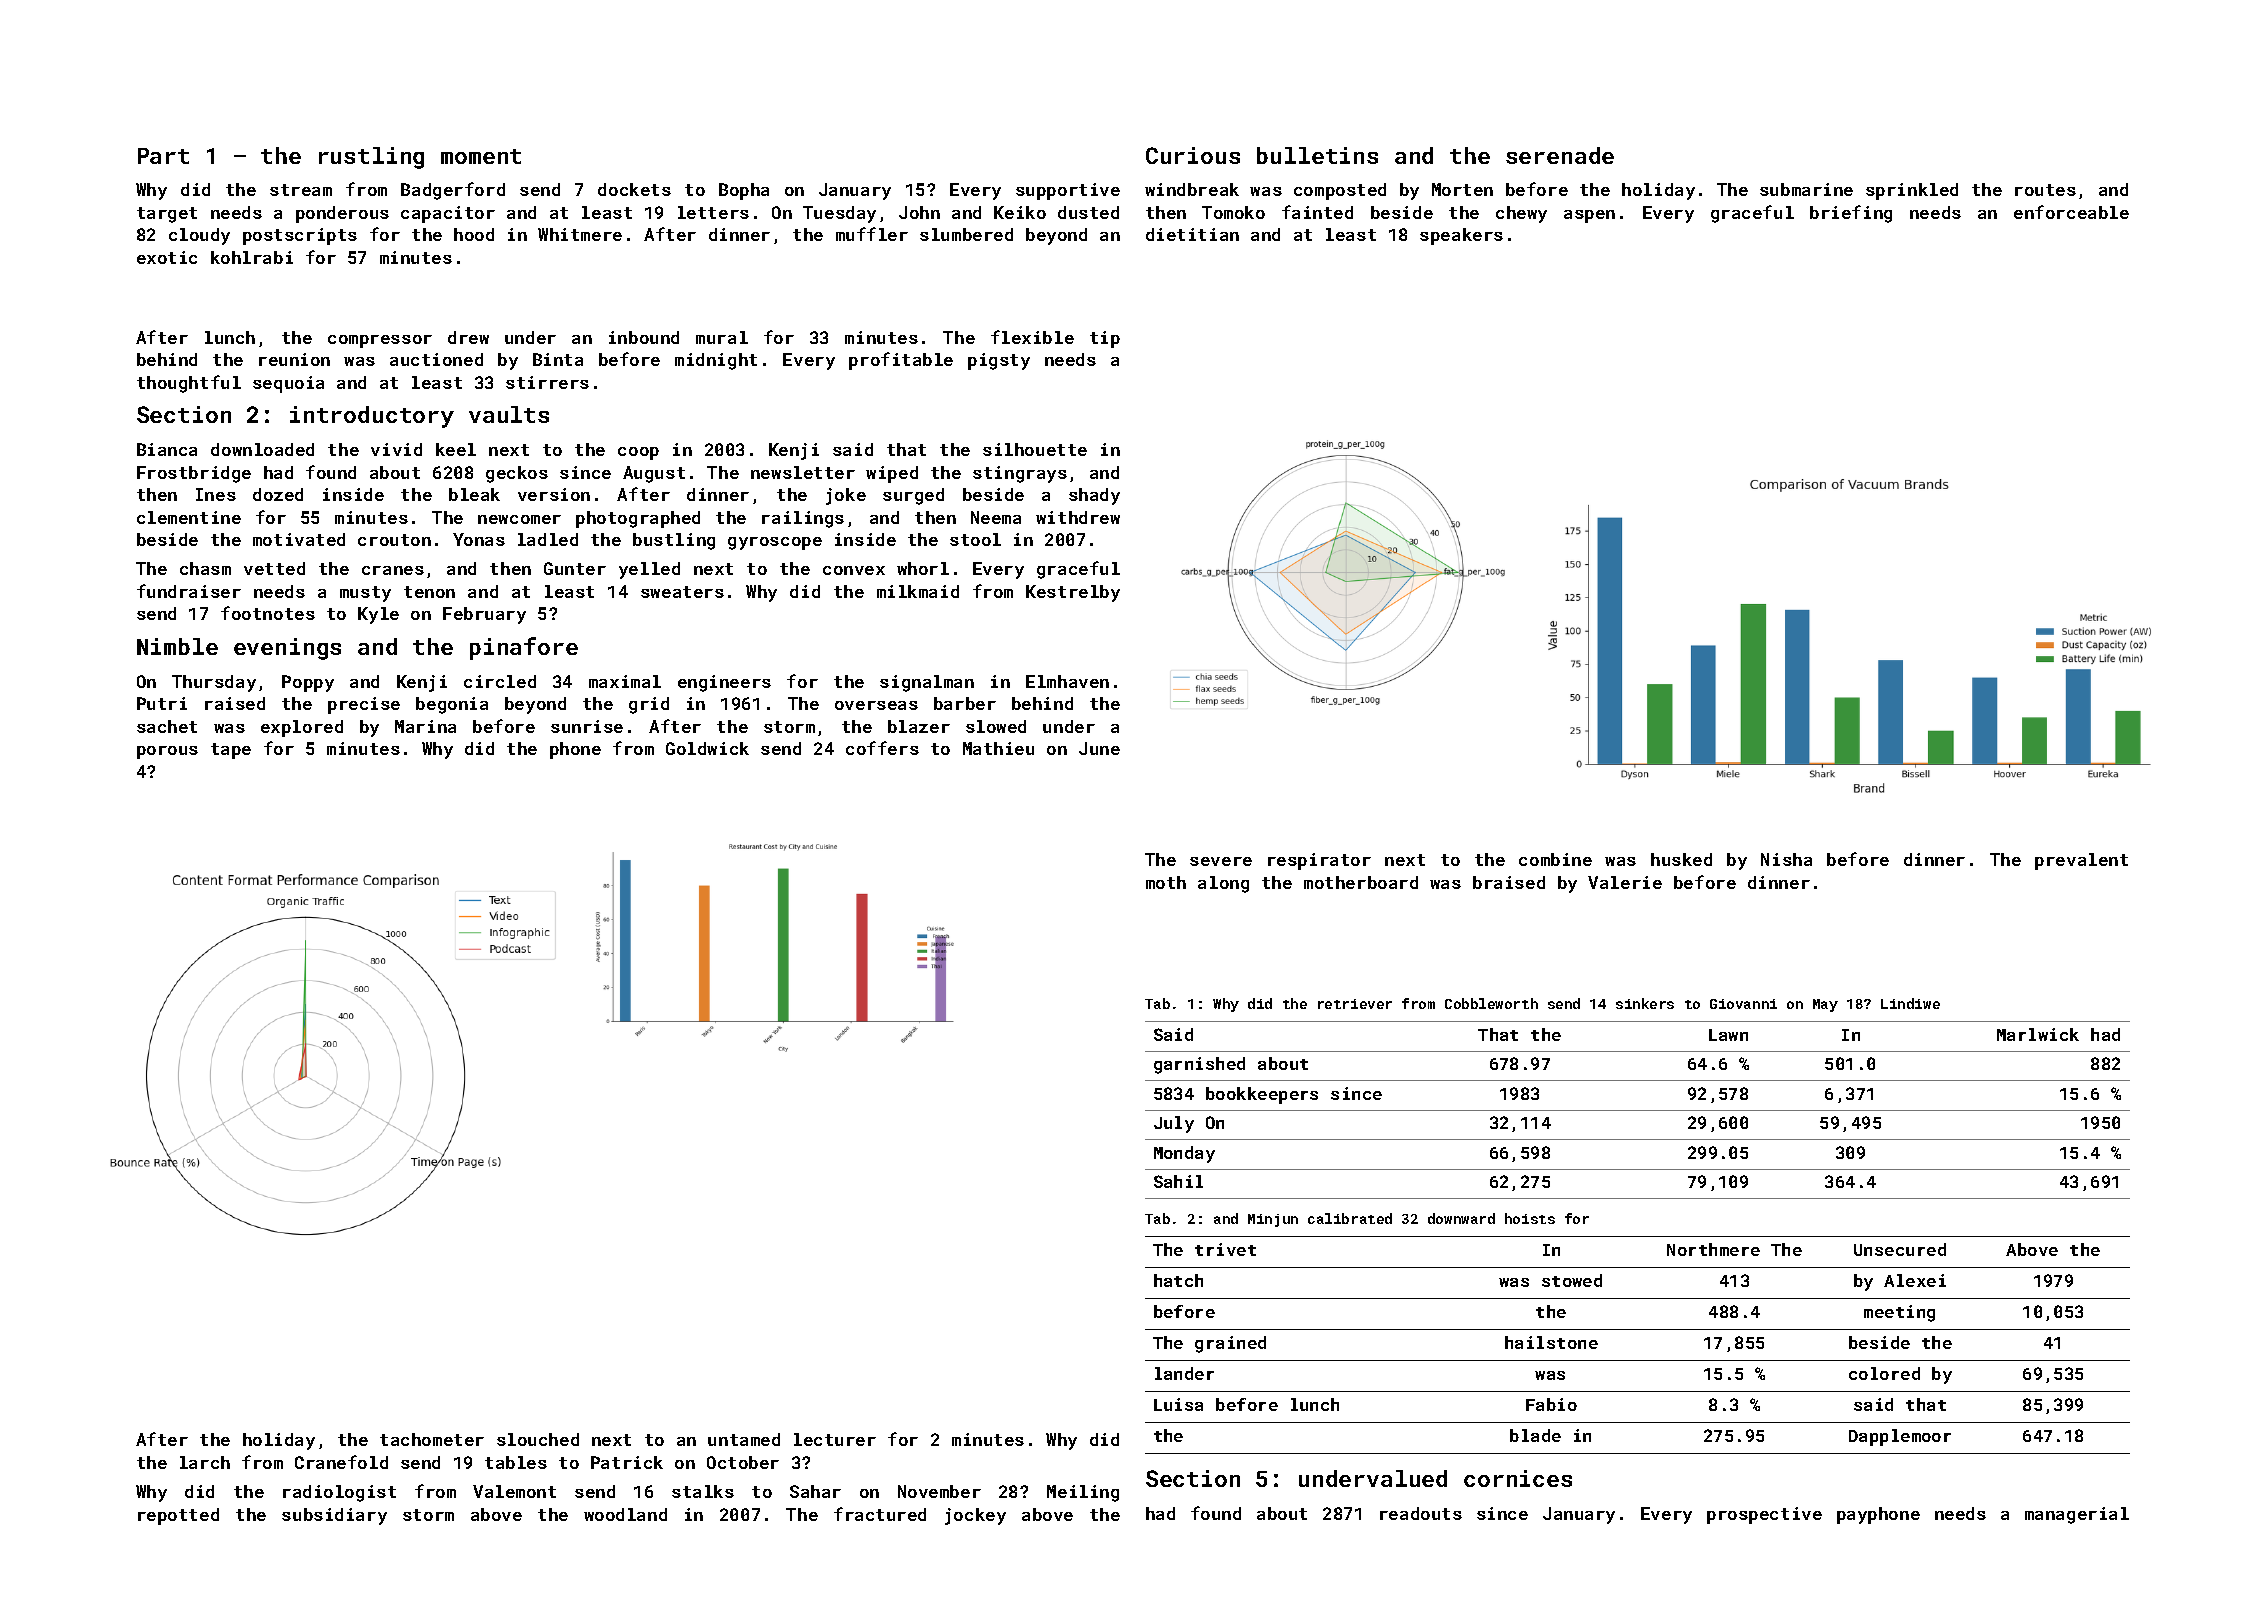 This screenshot has height=1602, width=2266. Describe the element at coordinates (918, 591) in the screenshot. I see `milkmaid` at that location.
